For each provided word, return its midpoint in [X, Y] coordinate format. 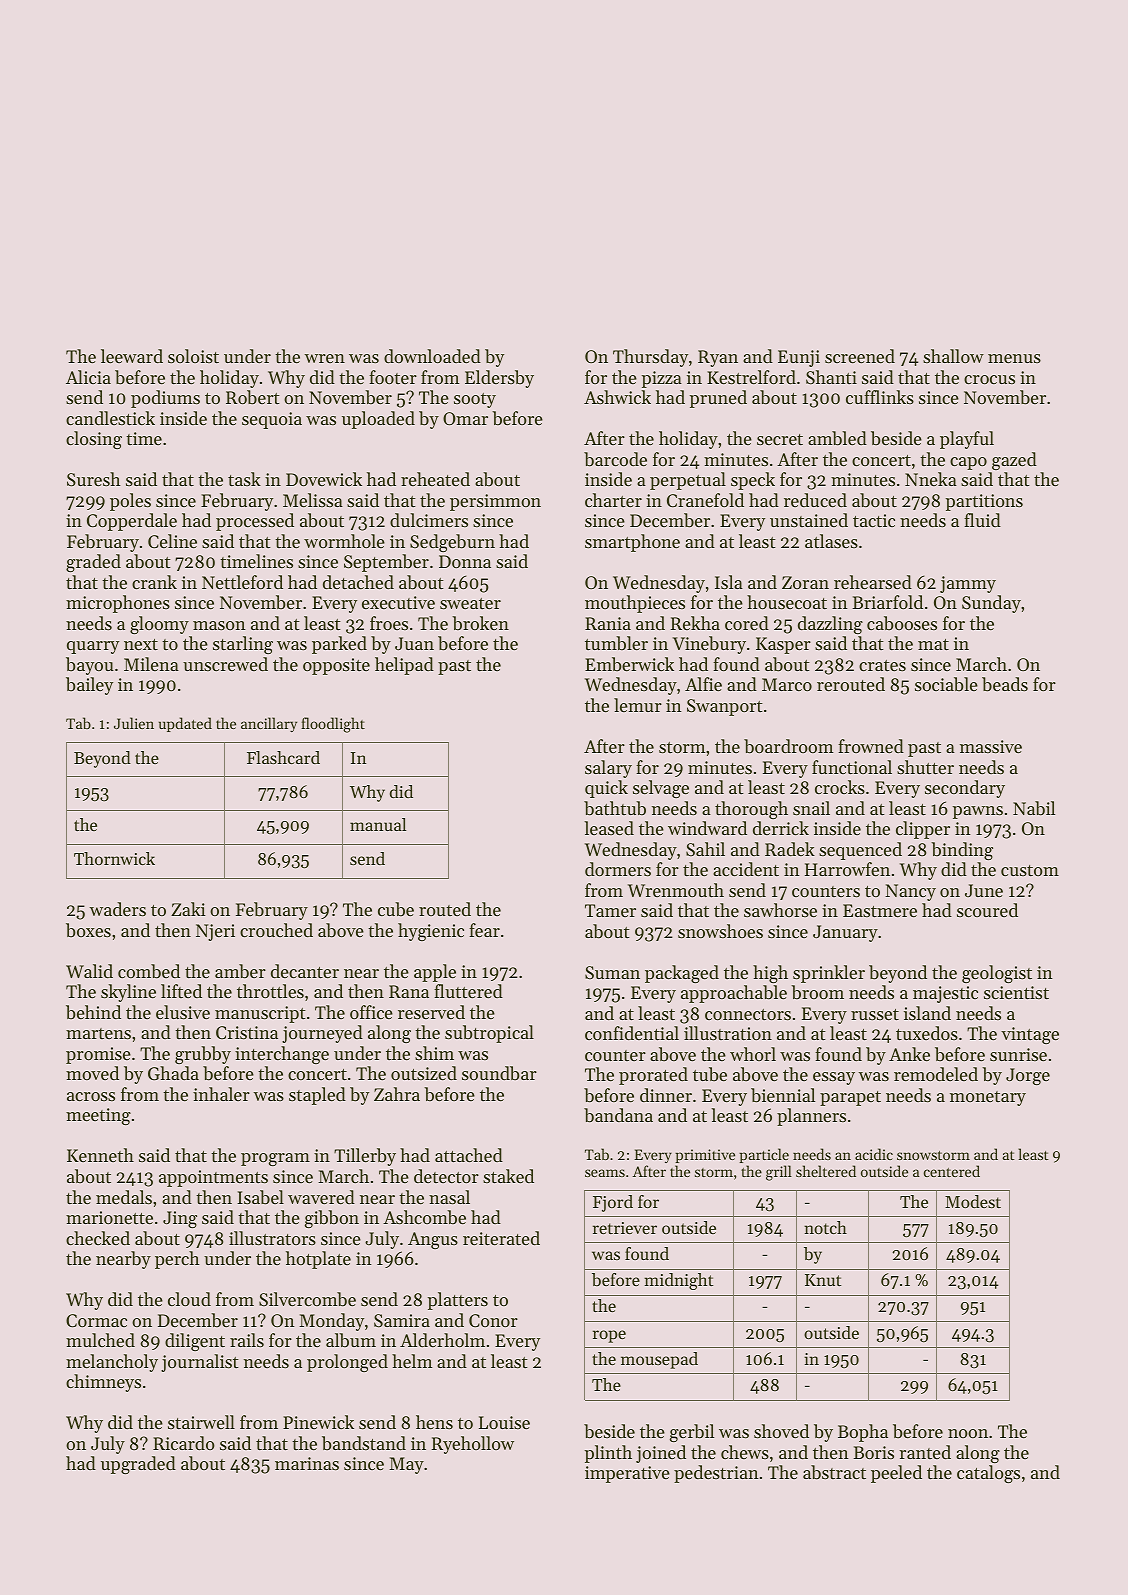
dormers [618, 869]
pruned [718, 399]
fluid [982, 520]
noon [968, 1433]
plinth [608, 1454]
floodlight [333, 725]
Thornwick [114, 858]
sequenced [860, 851]
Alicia [88, 377]
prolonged [347, 1363]
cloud [189, 1299]
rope [609, 1336]
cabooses [902, 623]
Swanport [725, 707]
